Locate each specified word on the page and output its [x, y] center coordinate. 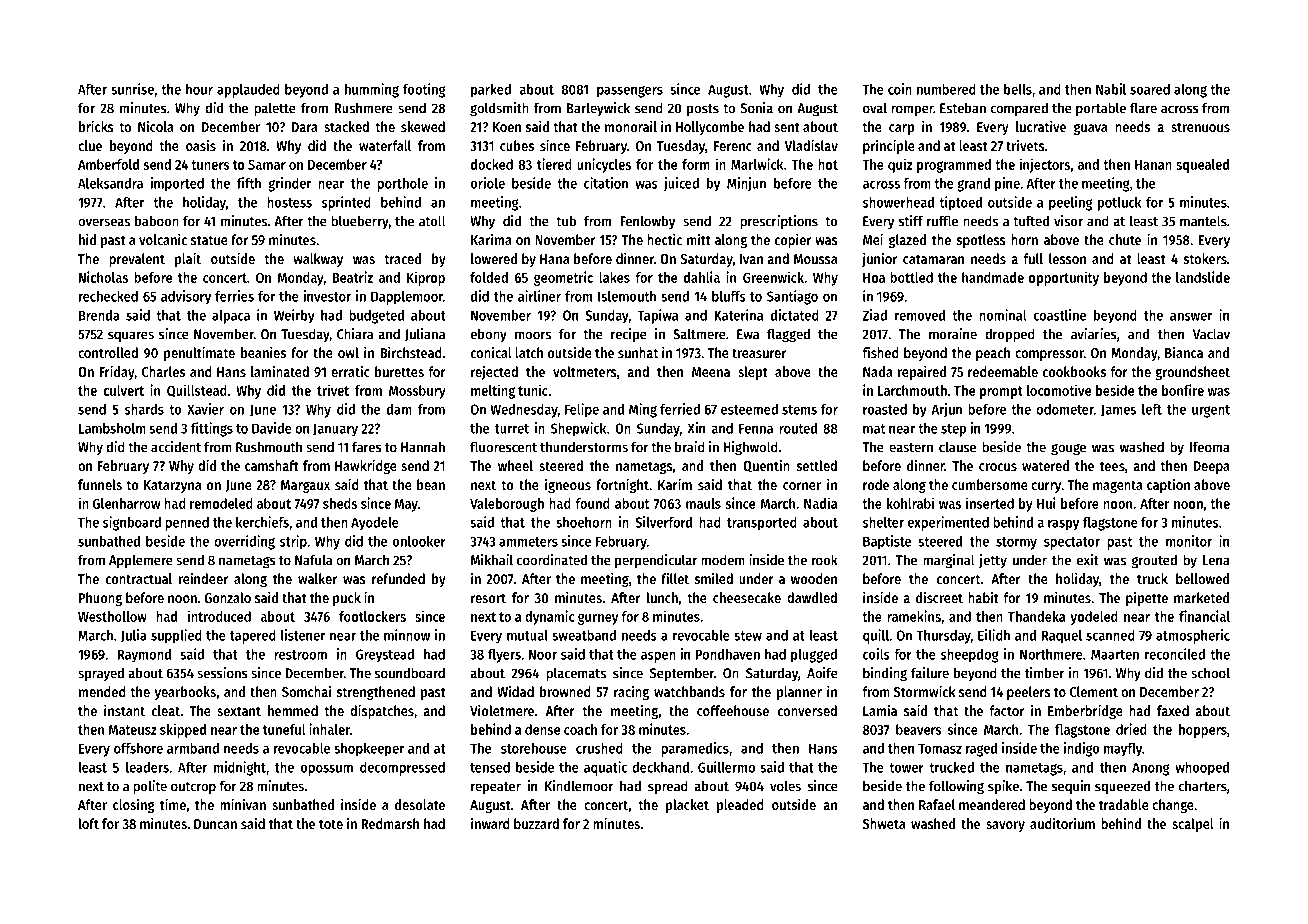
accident [176, 447]
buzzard [536, 823]
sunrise [132, 89]
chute [1125, 239]
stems [799, 410]
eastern [911, 448]
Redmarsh [390, 823]
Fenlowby [647, 222]
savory [1005, 826]
